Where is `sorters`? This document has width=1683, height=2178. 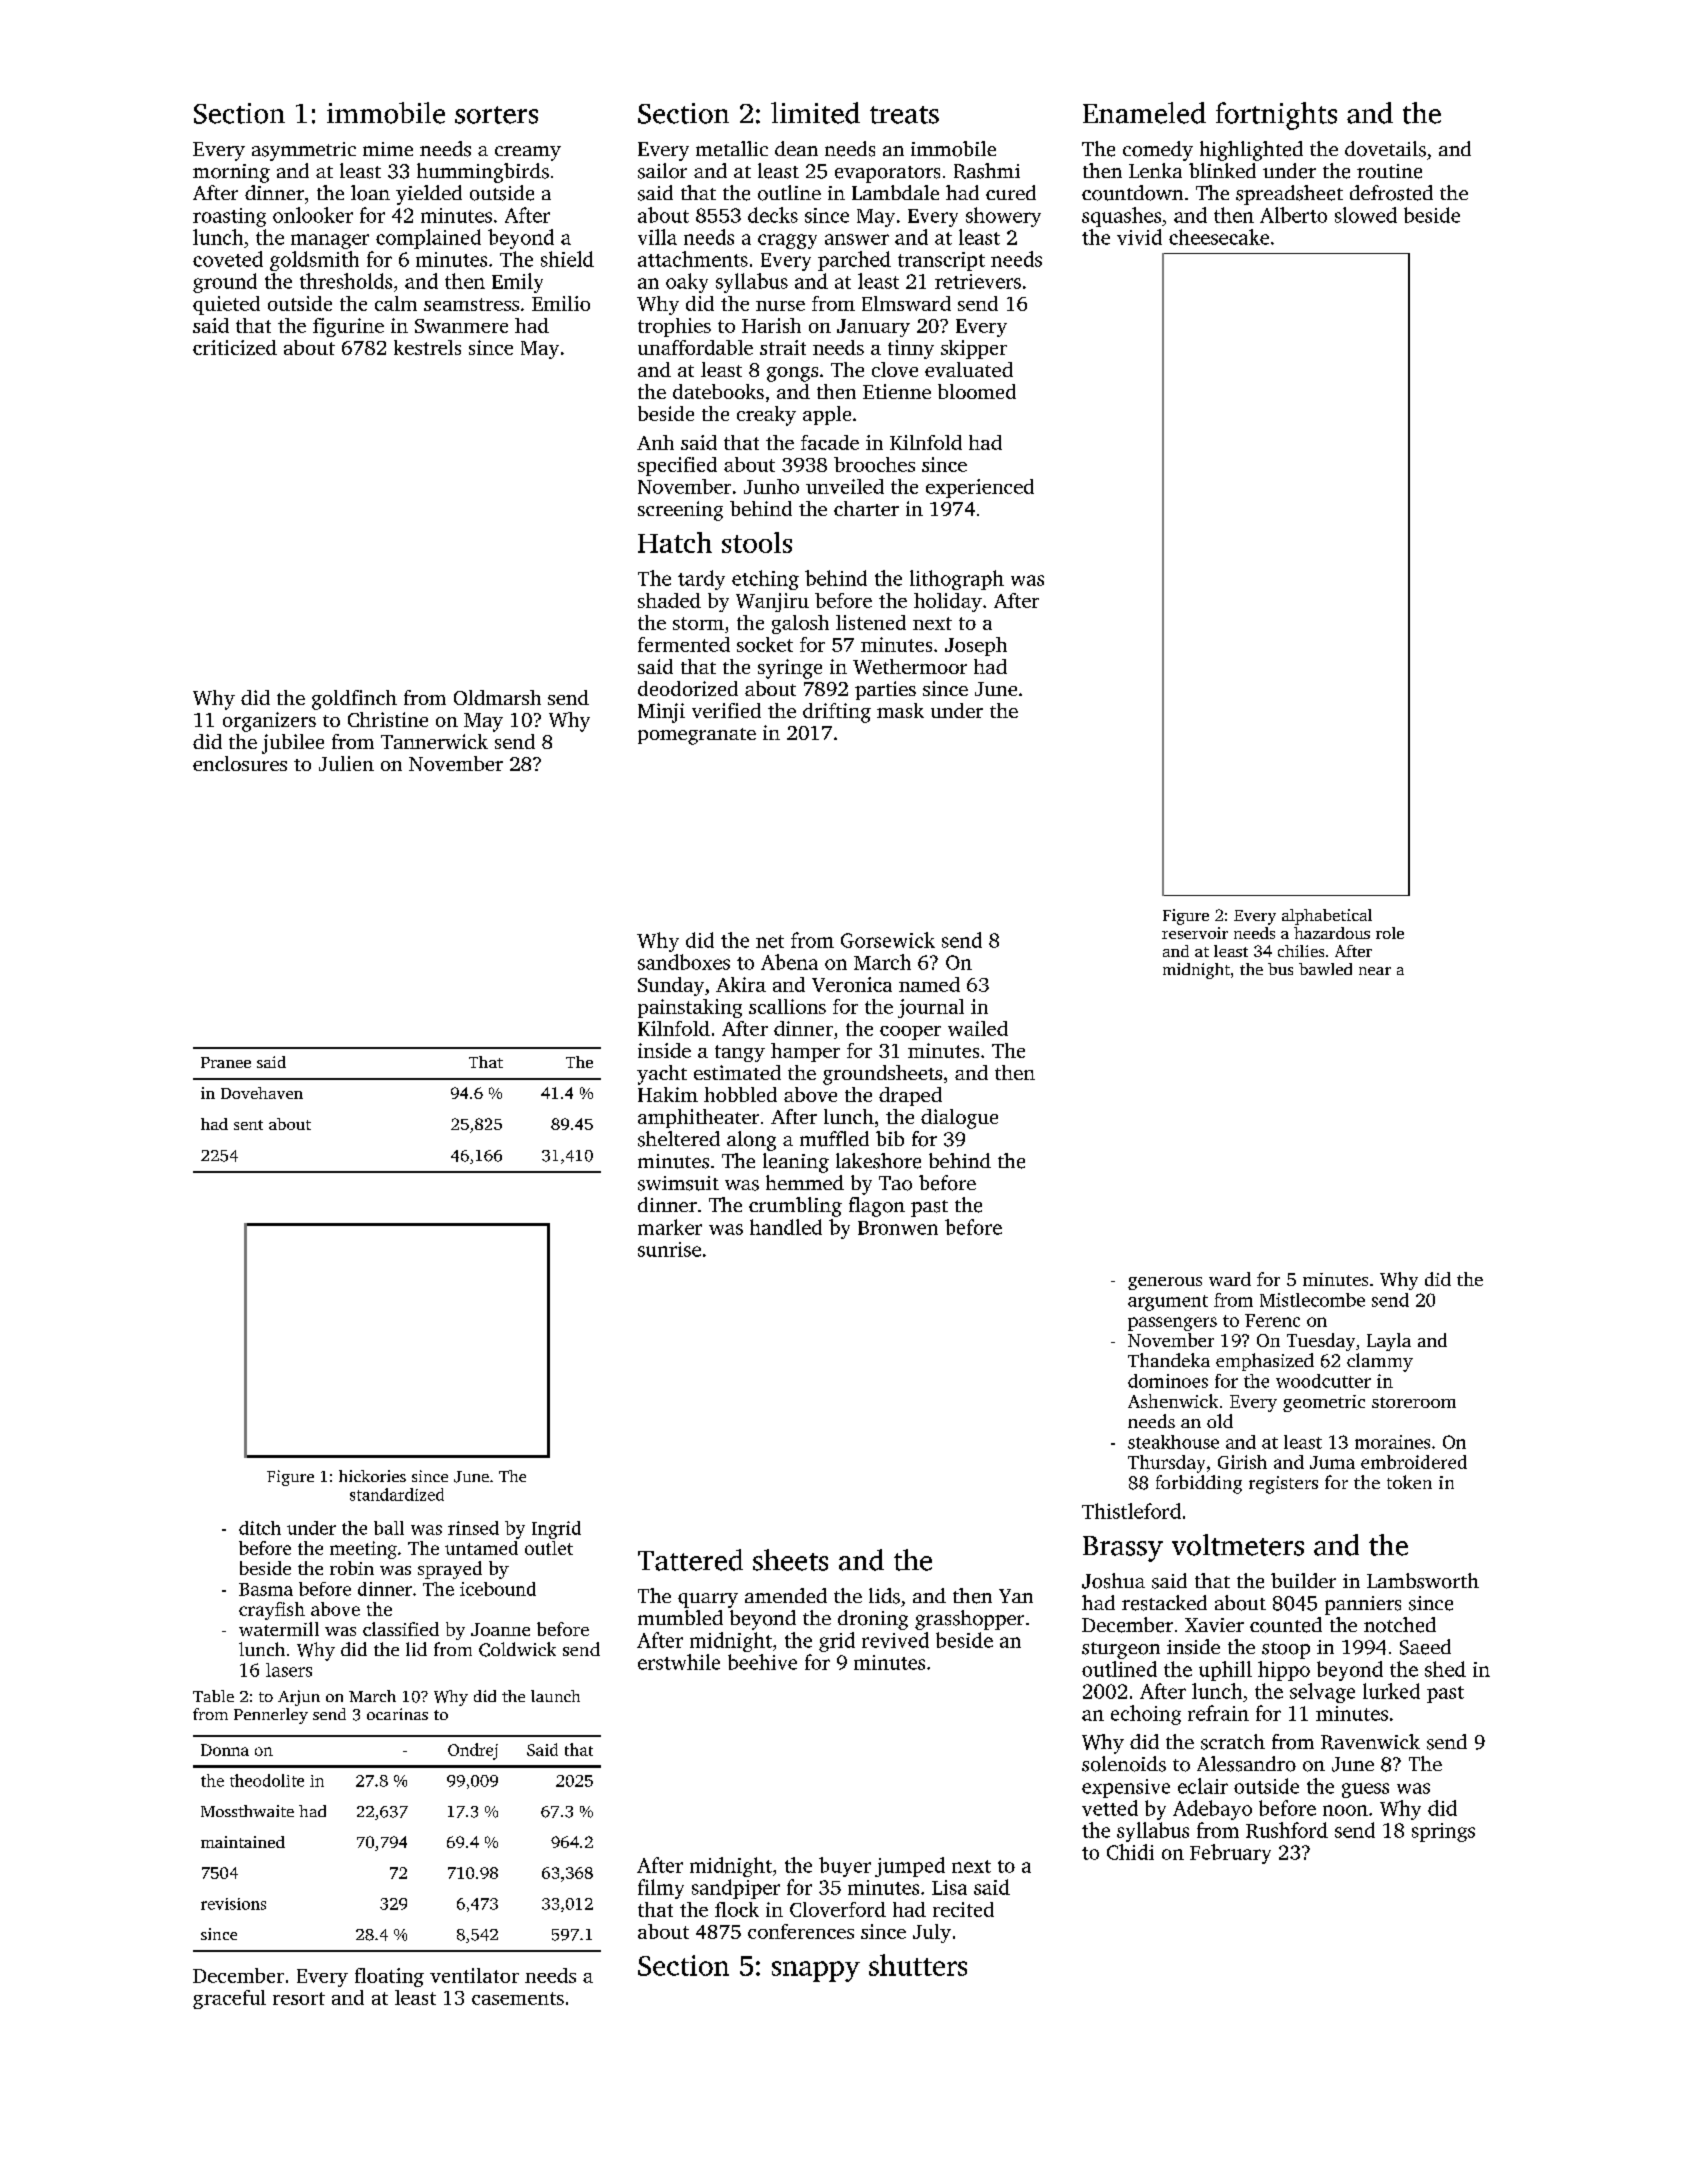 sorters is located at coordinates (496, 115).
